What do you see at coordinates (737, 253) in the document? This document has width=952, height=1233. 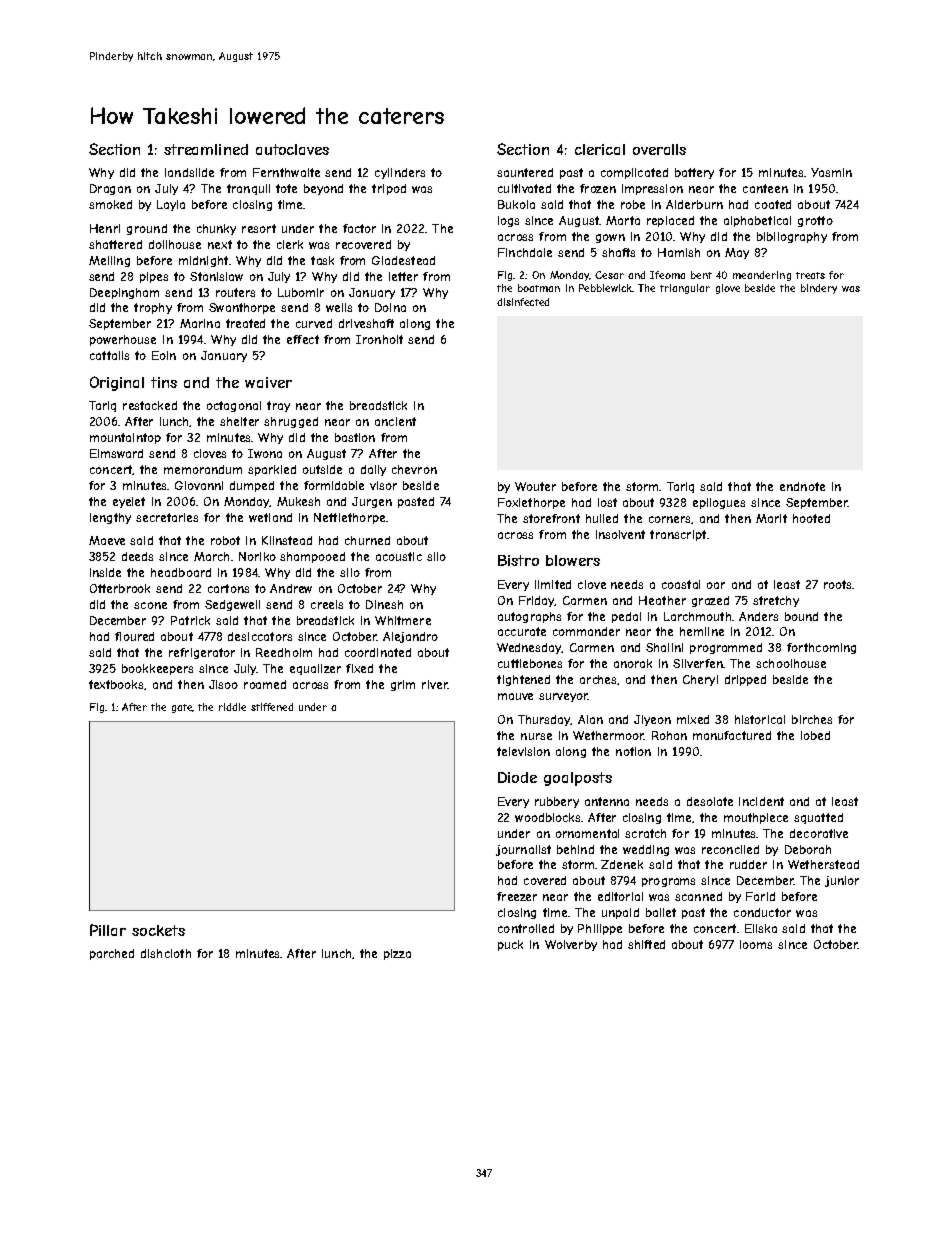 I see `May` at bounding box center [737, 253].
